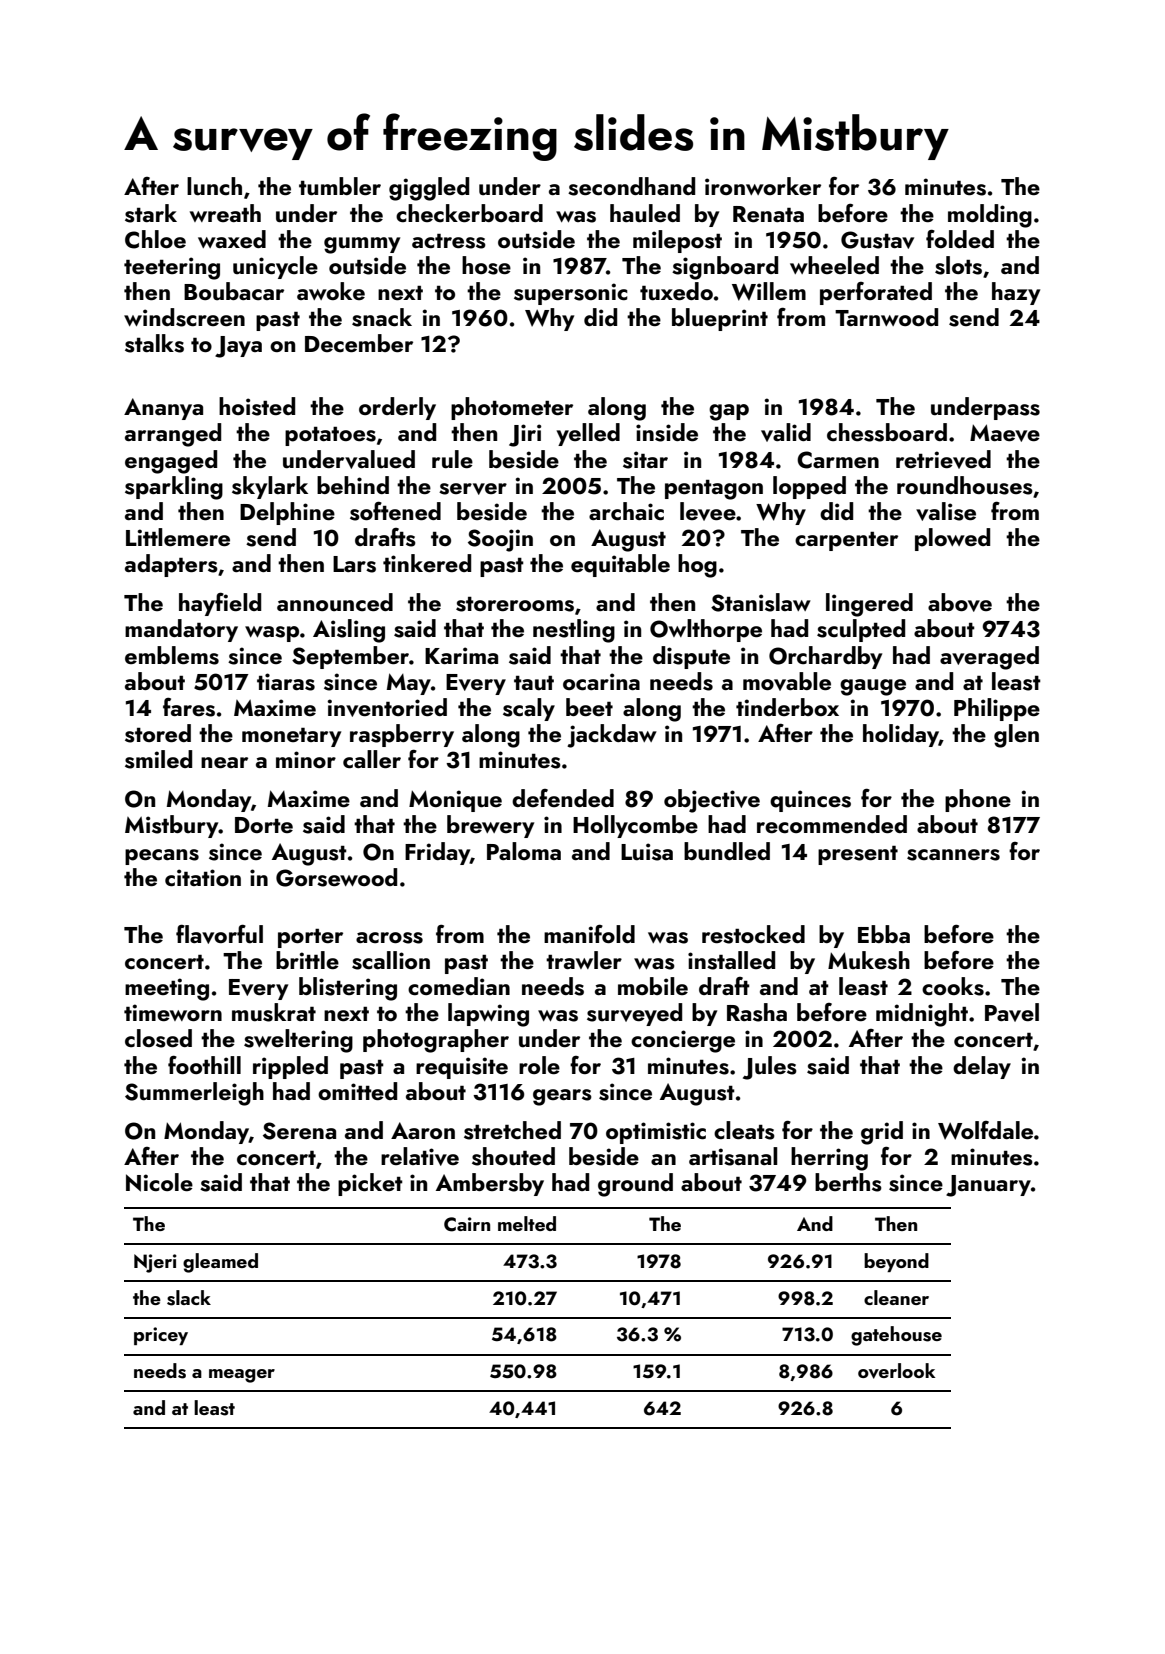 This image has width=1165, height=1654. Describe the element at coordinates (242, 1376) in the image. I see `meager` at that location.
